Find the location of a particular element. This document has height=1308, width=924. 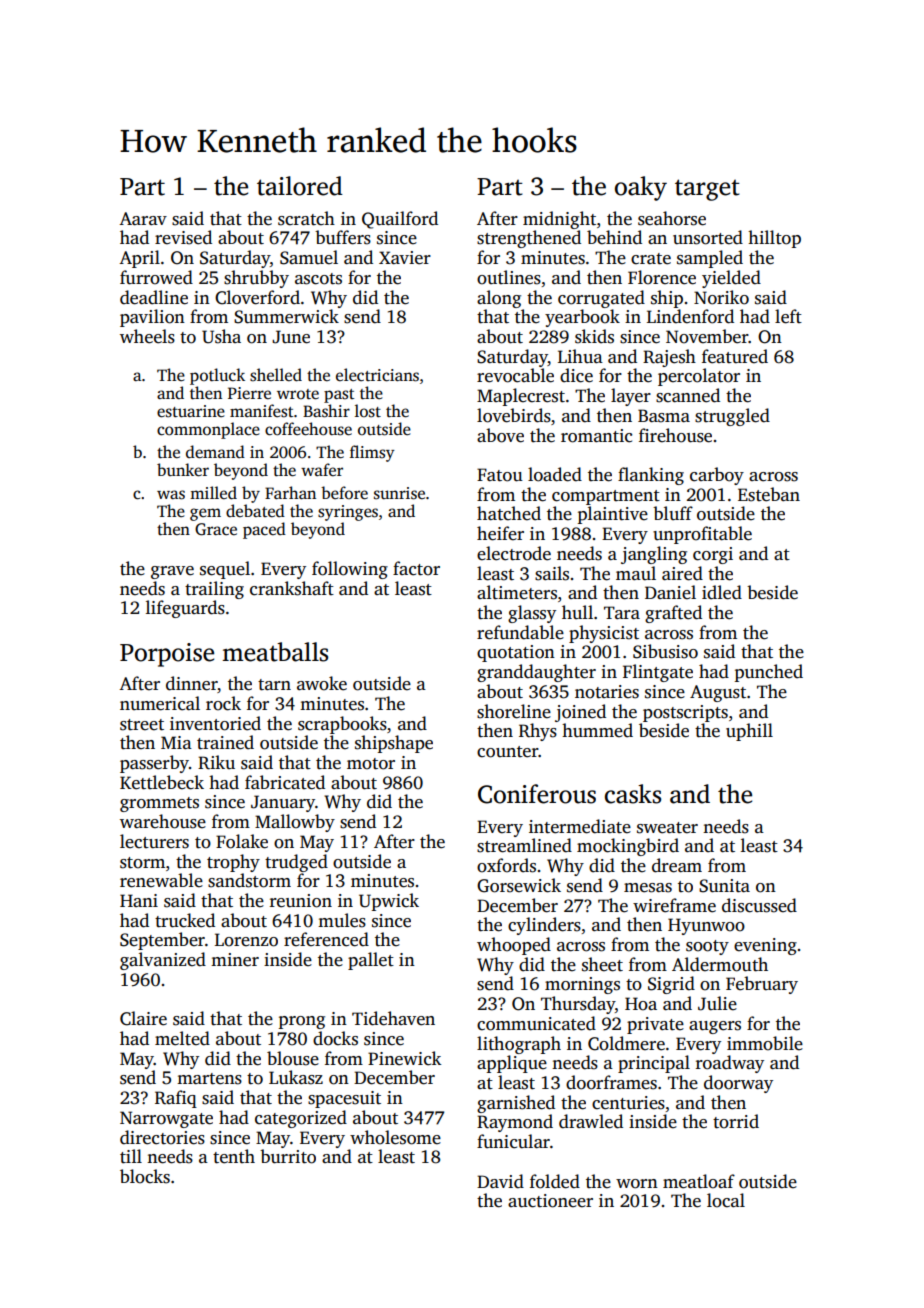

dream is located at coordinates (677, 865).
